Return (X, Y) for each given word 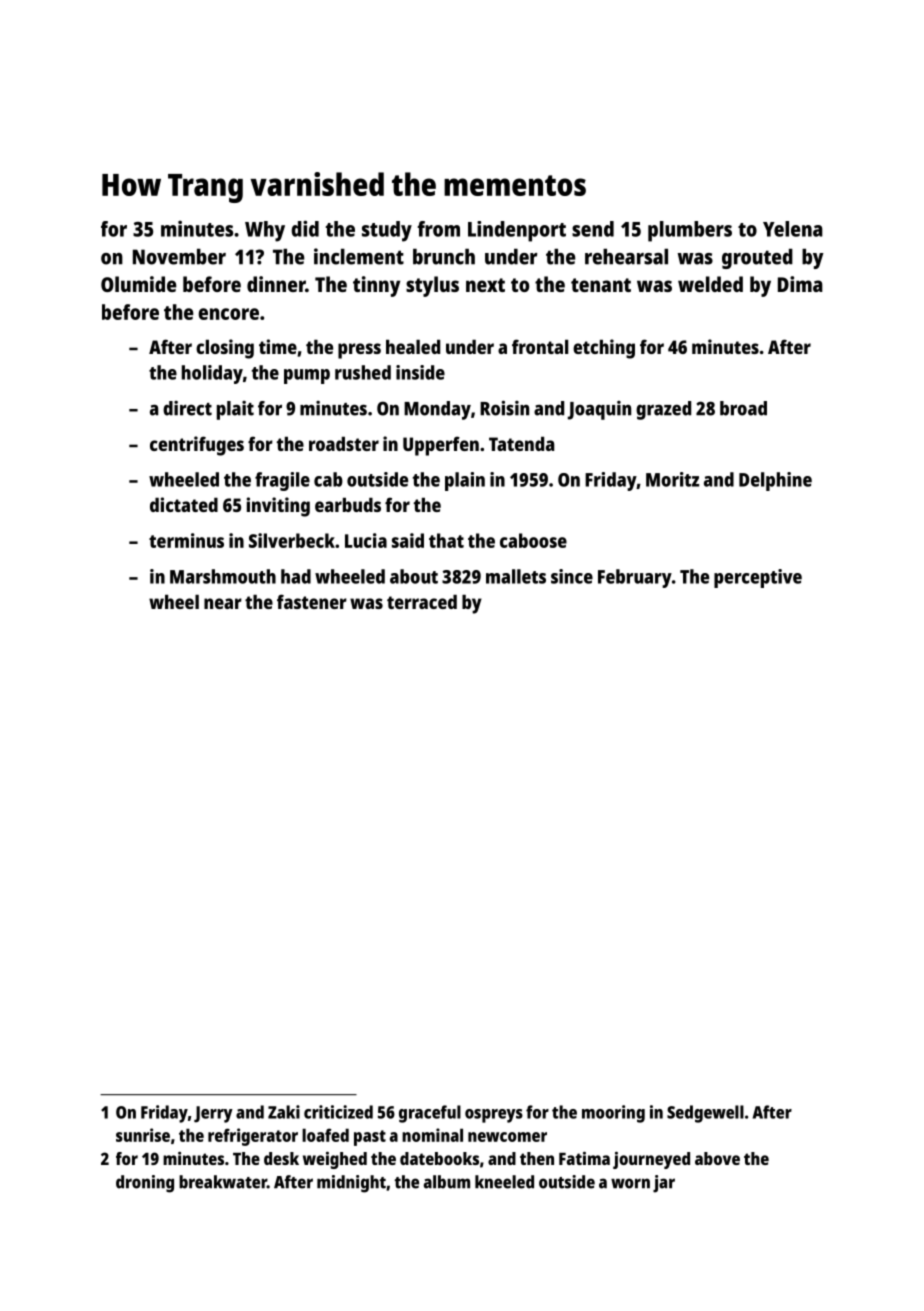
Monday (437, 410)
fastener (312, 601)
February (635, 578)
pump (307, 376)
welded (710, 284)
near (223, 603)
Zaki (284, 1112)
